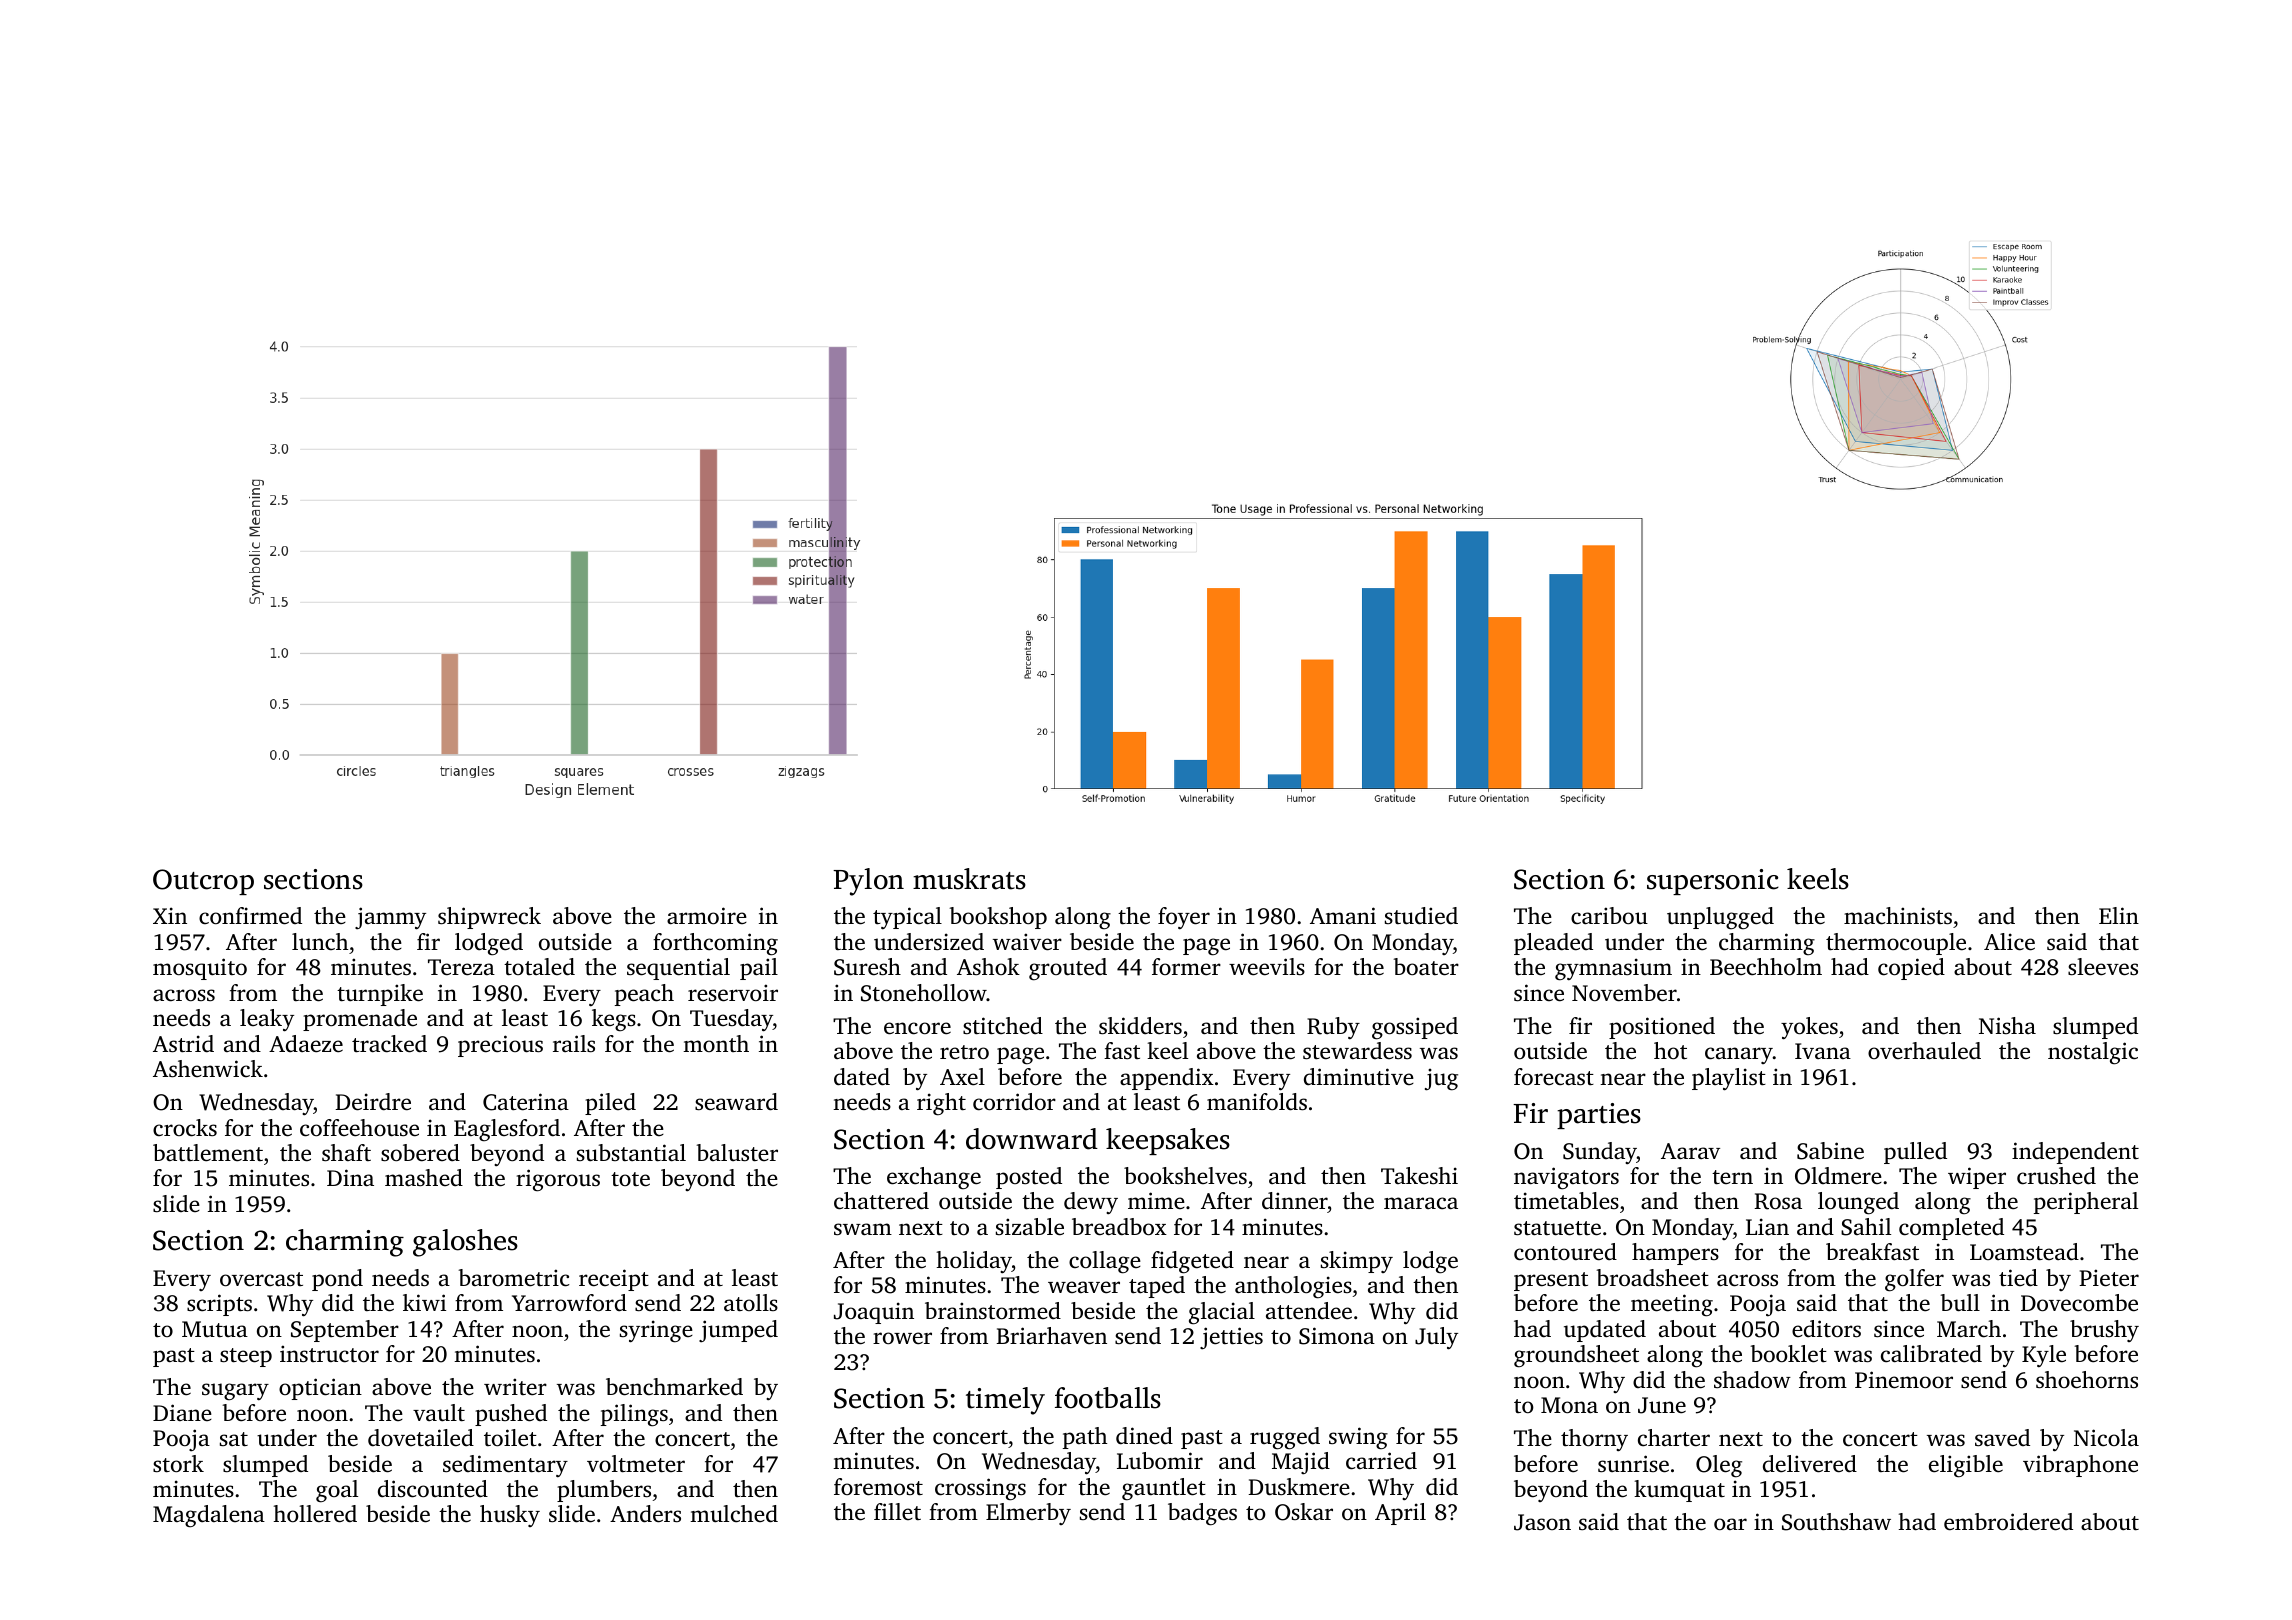 The height and width of the document is (1620, 2292). What do you see at coordinates (203, 882) in the document?
I see `Outcrop` at bounding box center [203, 882].
